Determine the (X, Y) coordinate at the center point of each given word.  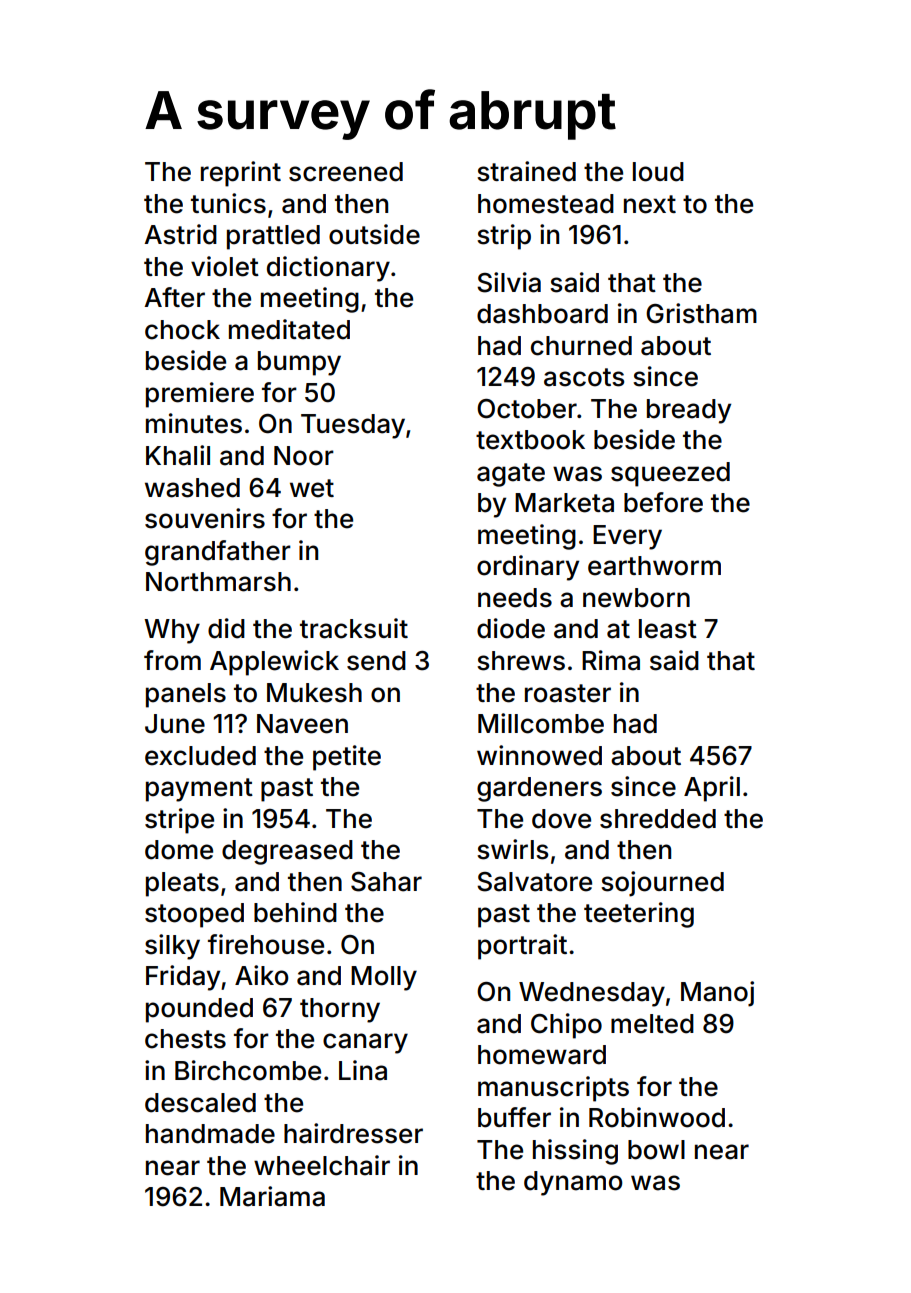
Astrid (180, 234)
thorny (340, 1010)
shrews (521, 661)
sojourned (662, 884)
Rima (611, 660)
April (712, 789)
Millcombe (541, 723)
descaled (200, 1103)
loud (658, 172)
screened (346, 172)
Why (172, 631)
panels (186, 695)
